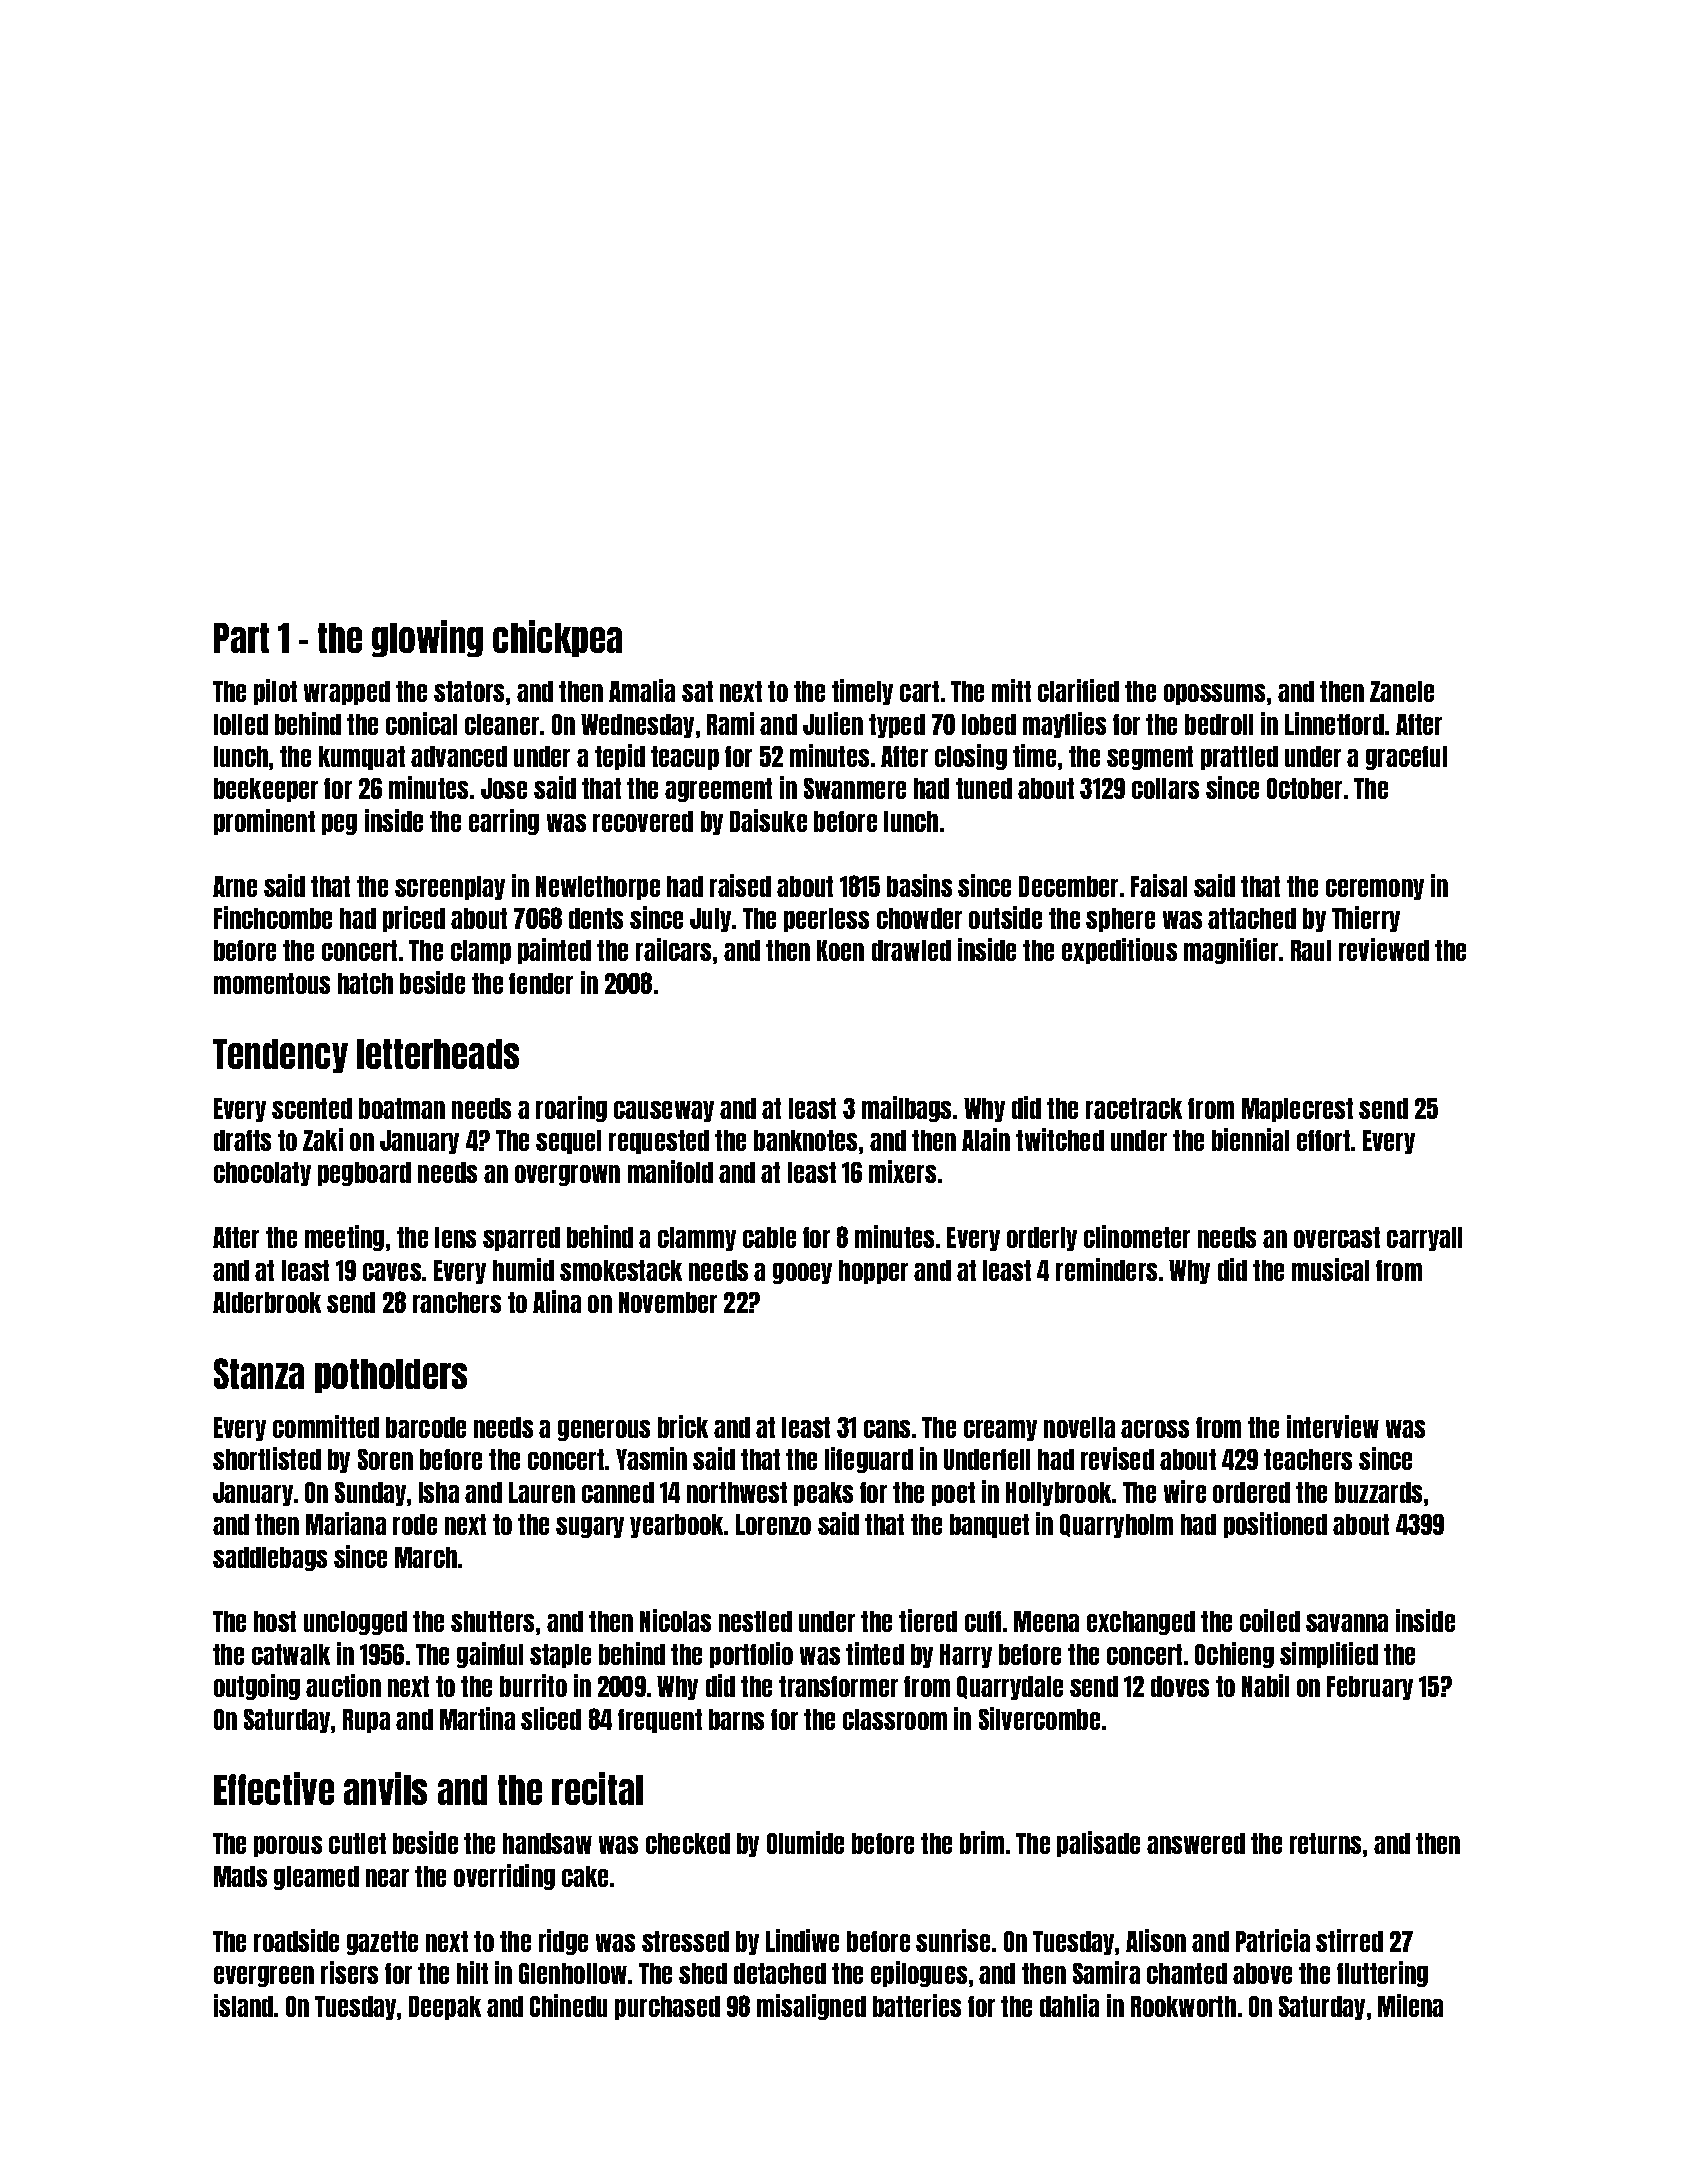 This screenshot has width=1683, height=2178. What do you see at coordinates (1402, 691) in the screenshot?
I see `Zanele` at bounding box center [1402, 691].
